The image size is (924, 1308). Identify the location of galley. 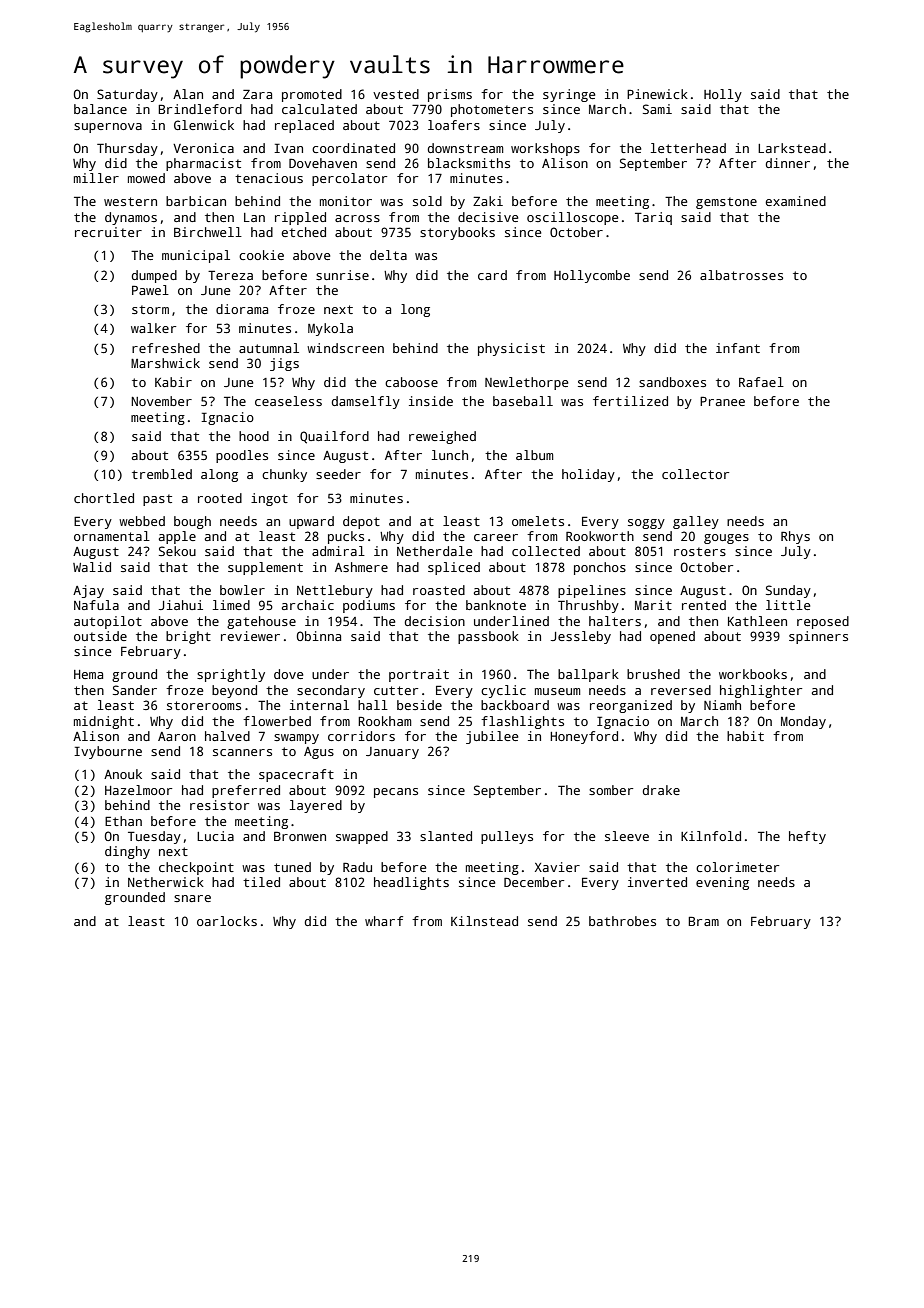
(696, 522).
